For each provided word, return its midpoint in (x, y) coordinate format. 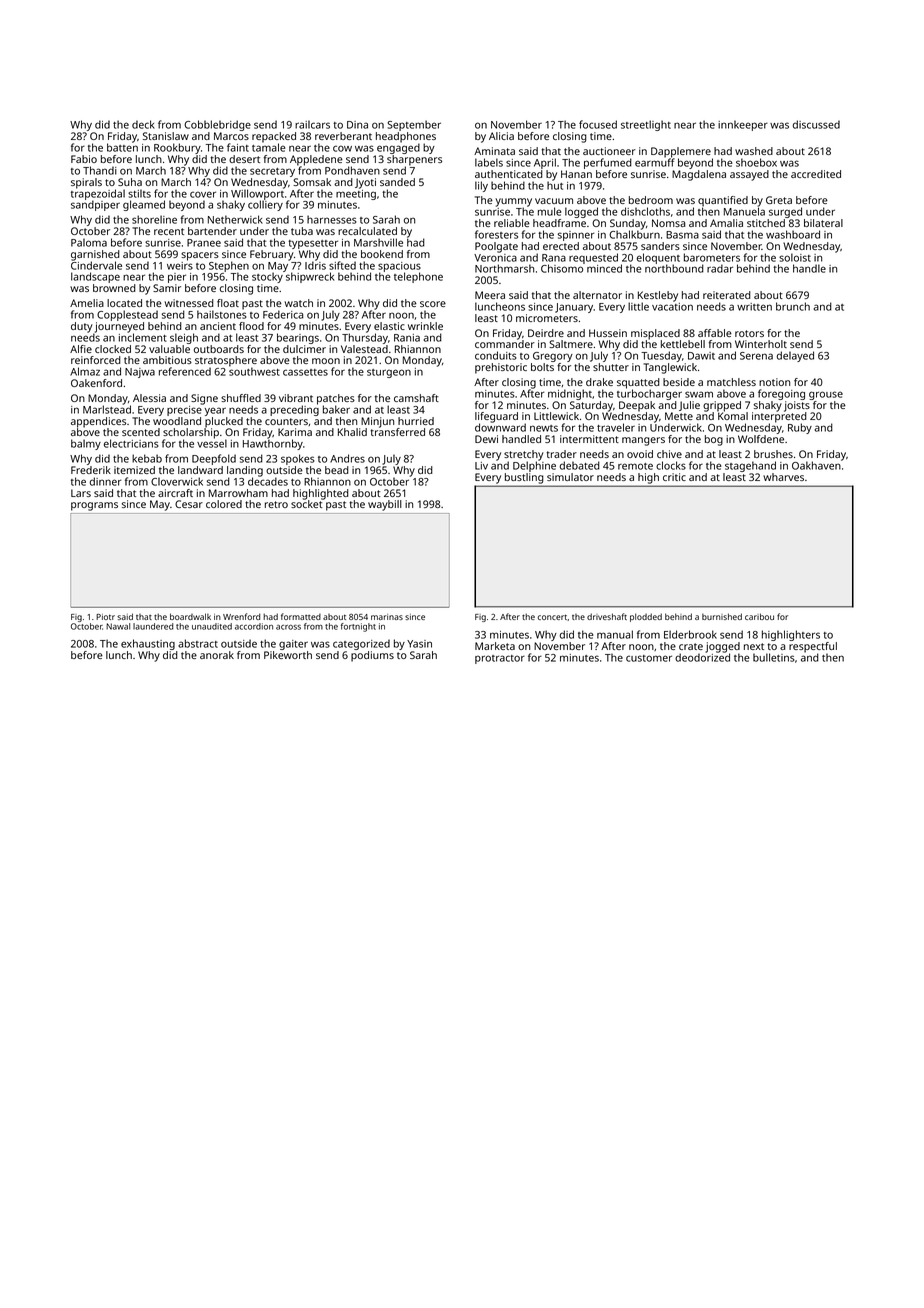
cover (203, 194)
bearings (298, 338)
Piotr (105, 617)
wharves (783, 477)
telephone (418, 277)
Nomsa (668, 223)
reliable (512, 223)
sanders (660, 246)
